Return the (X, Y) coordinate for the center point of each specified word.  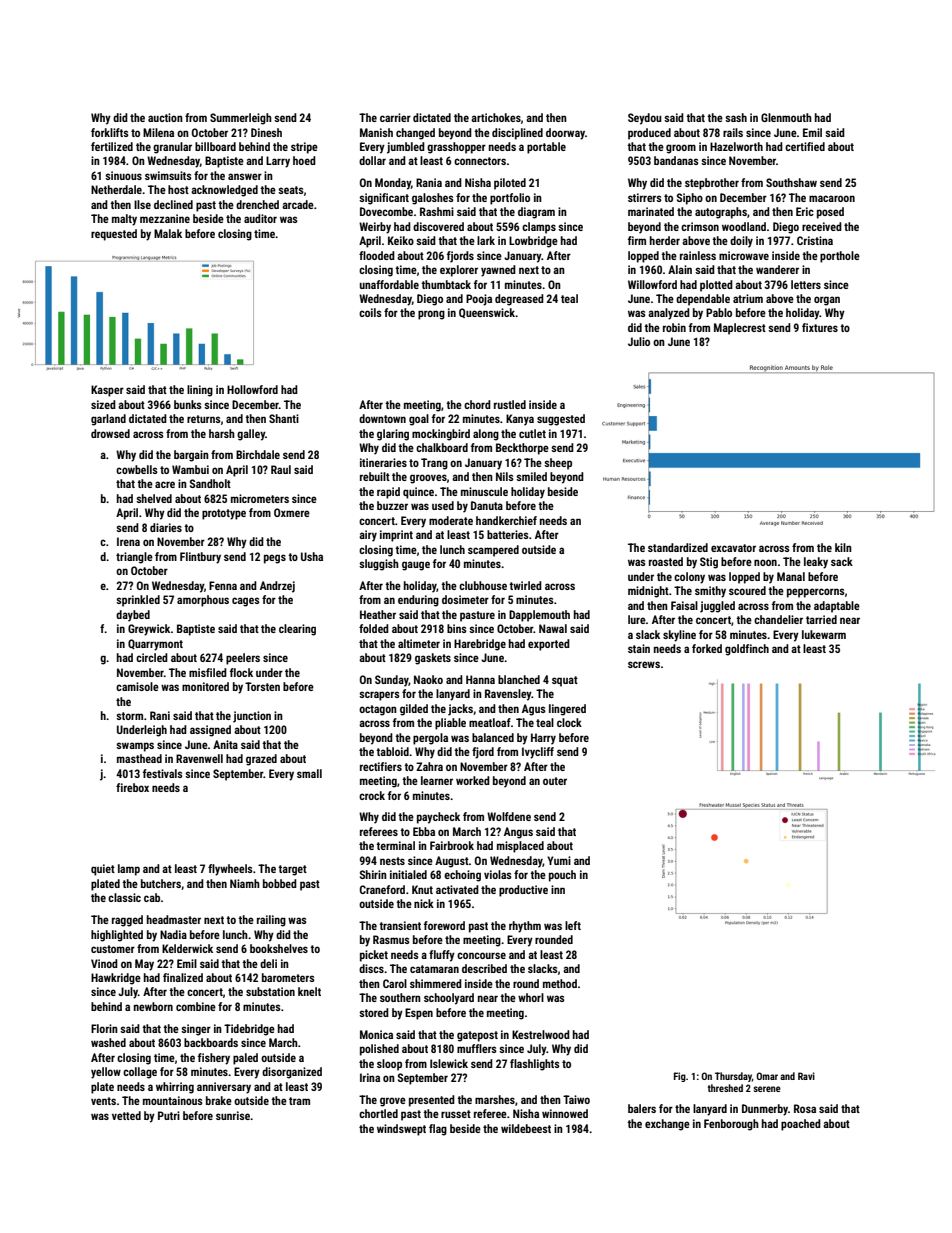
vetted (126, 1115)
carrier (395, 117)
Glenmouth (786, 117)
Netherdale (116, 189)
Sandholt (210, 483)
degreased (519, 300)
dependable (703, 300)
